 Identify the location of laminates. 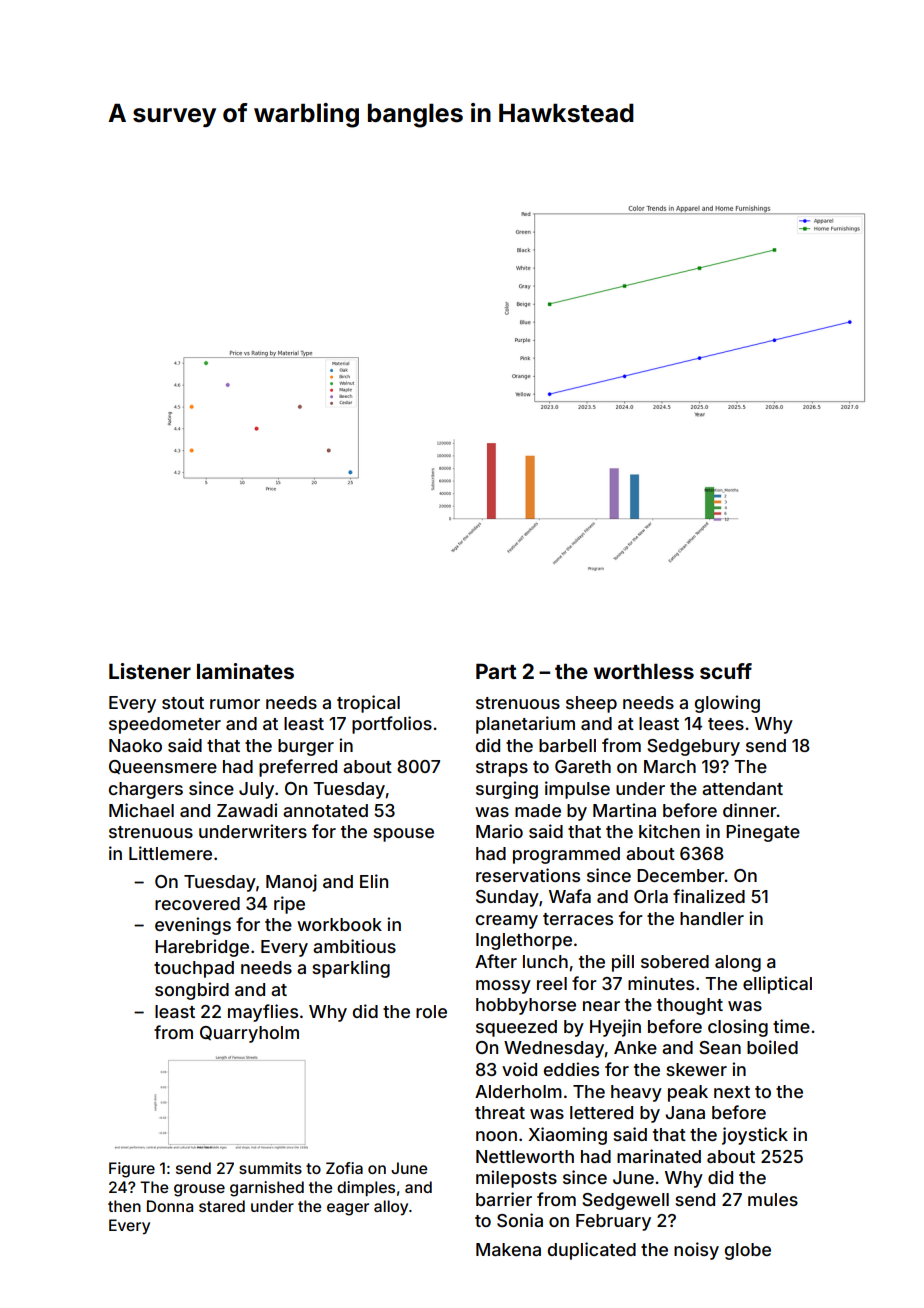
(245, 671).
